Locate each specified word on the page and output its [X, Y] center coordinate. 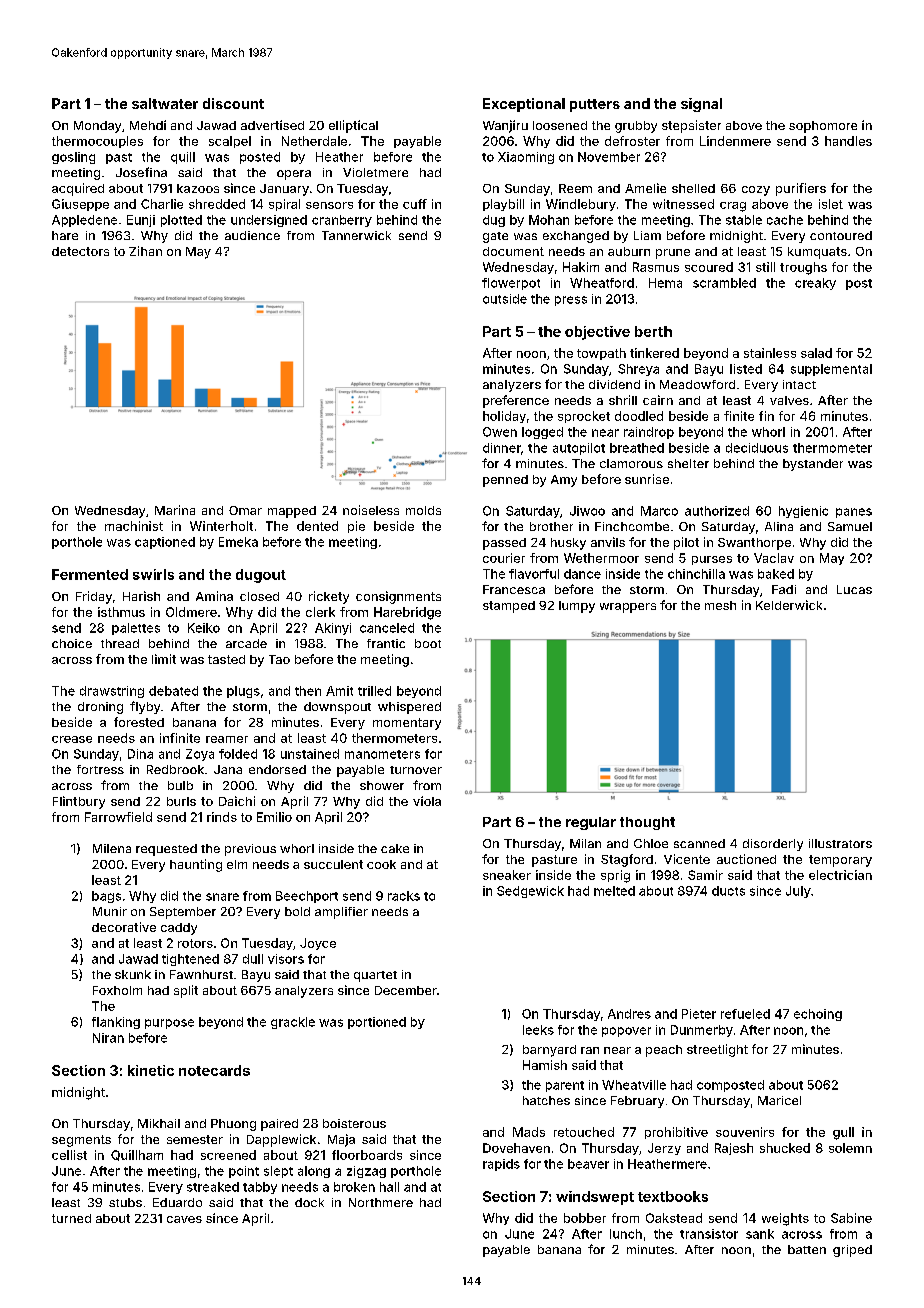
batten [807, 1249]
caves [184, 1219]
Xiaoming [526, 158]
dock [309, 1202]
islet [831, 204]
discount [233, 103]
